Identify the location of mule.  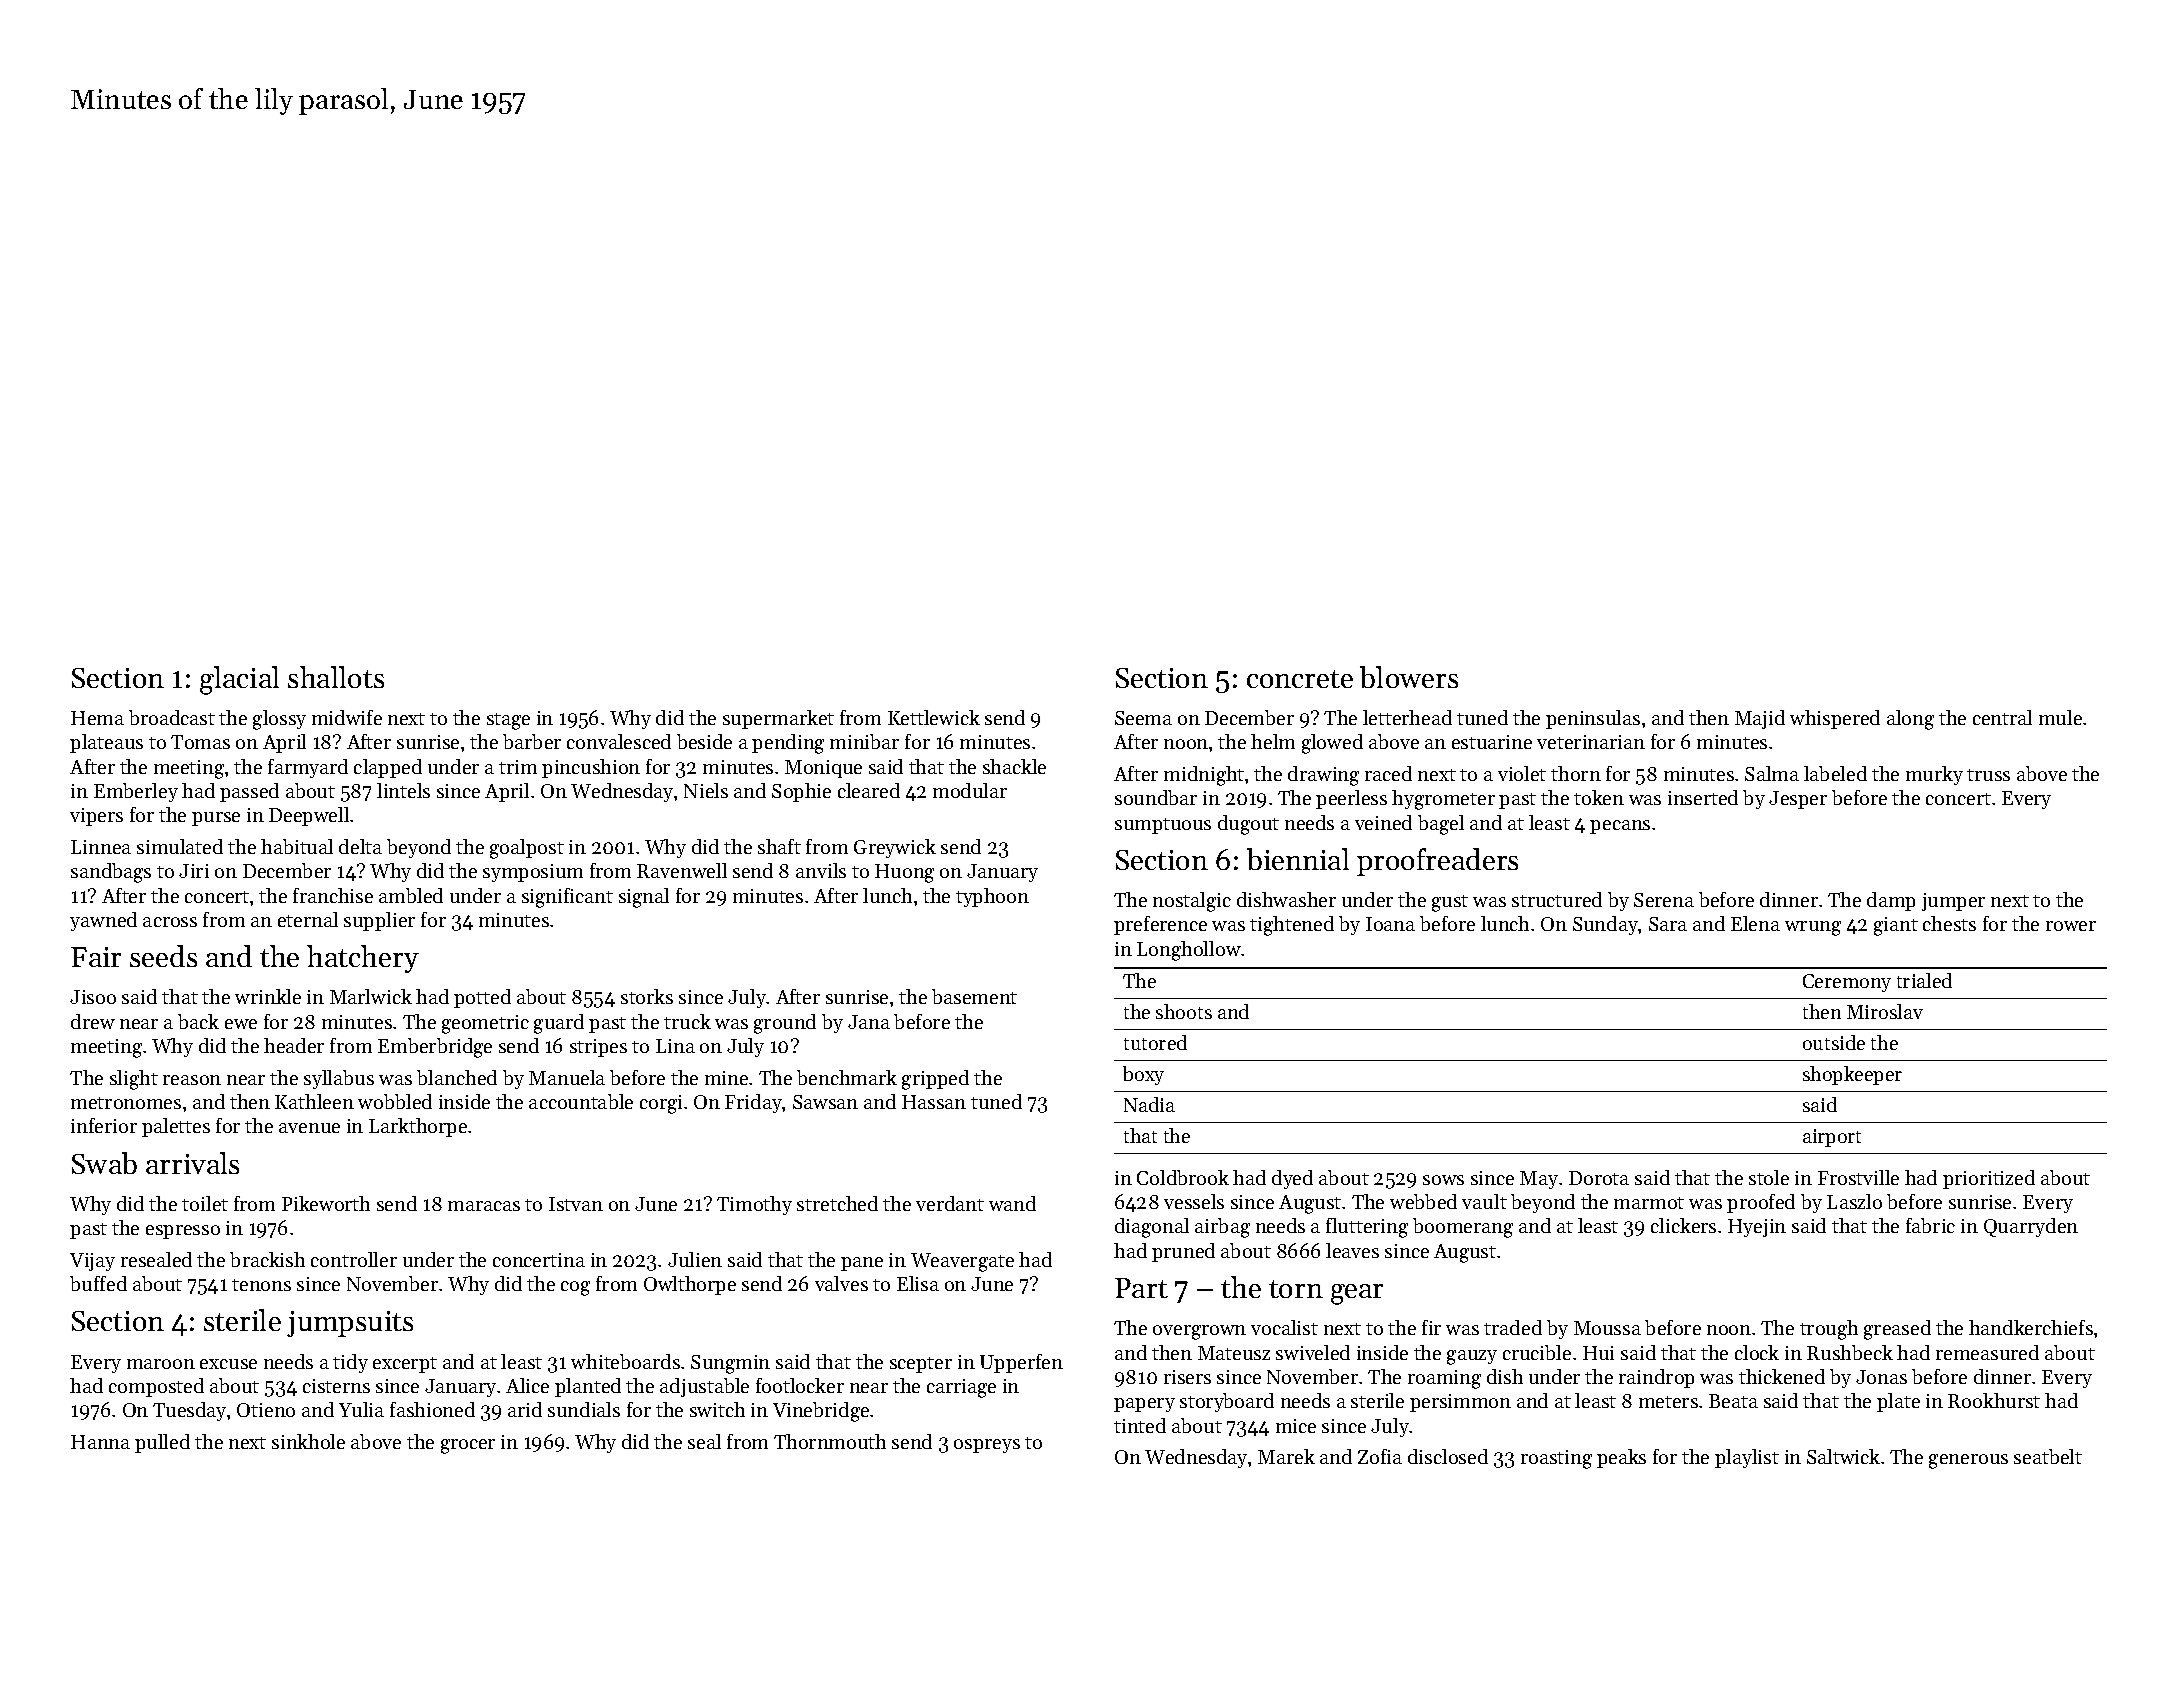
(2060, 717).
